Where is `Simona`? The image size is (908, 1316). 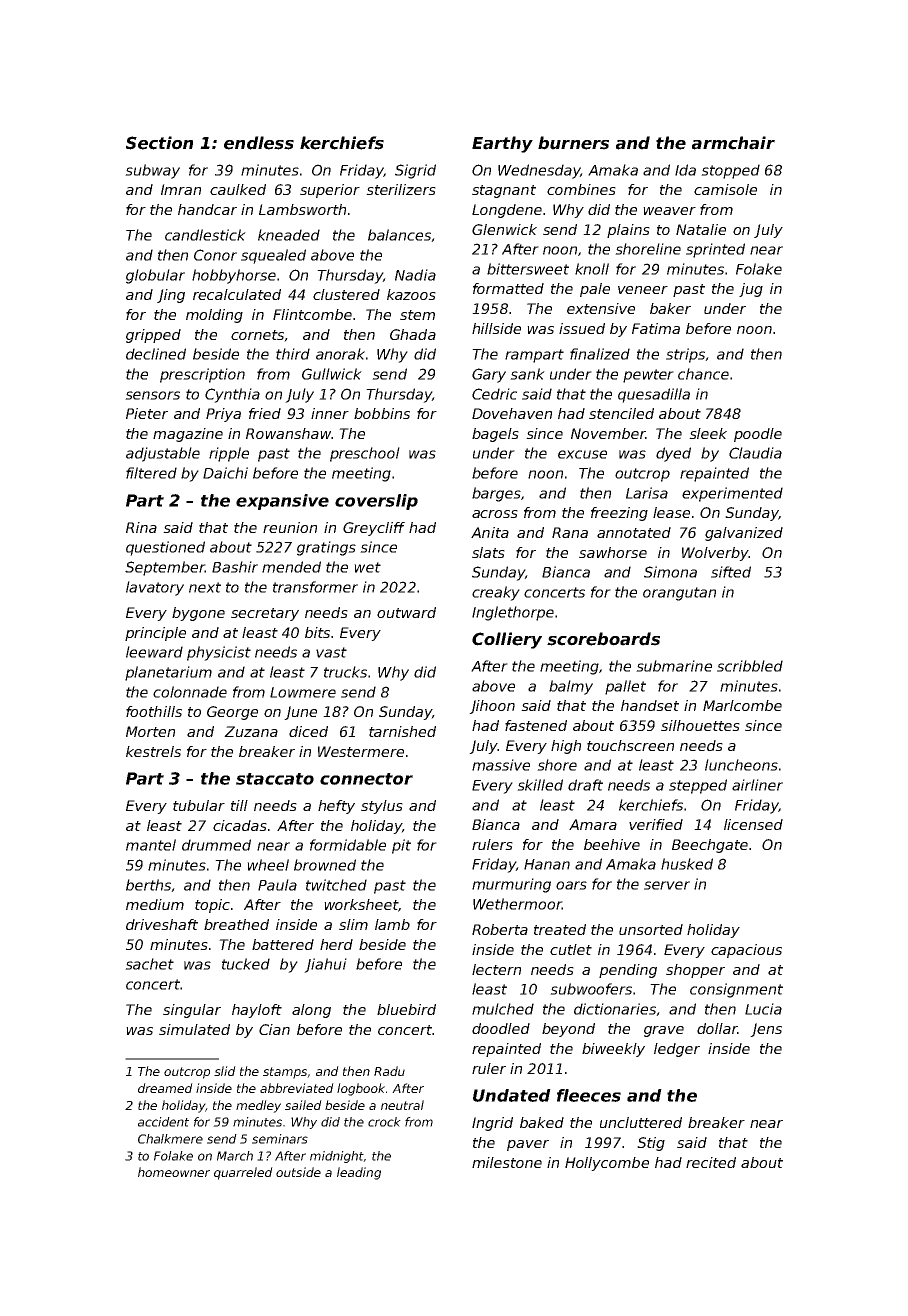
Simona is located at coordinates (670, 572).
